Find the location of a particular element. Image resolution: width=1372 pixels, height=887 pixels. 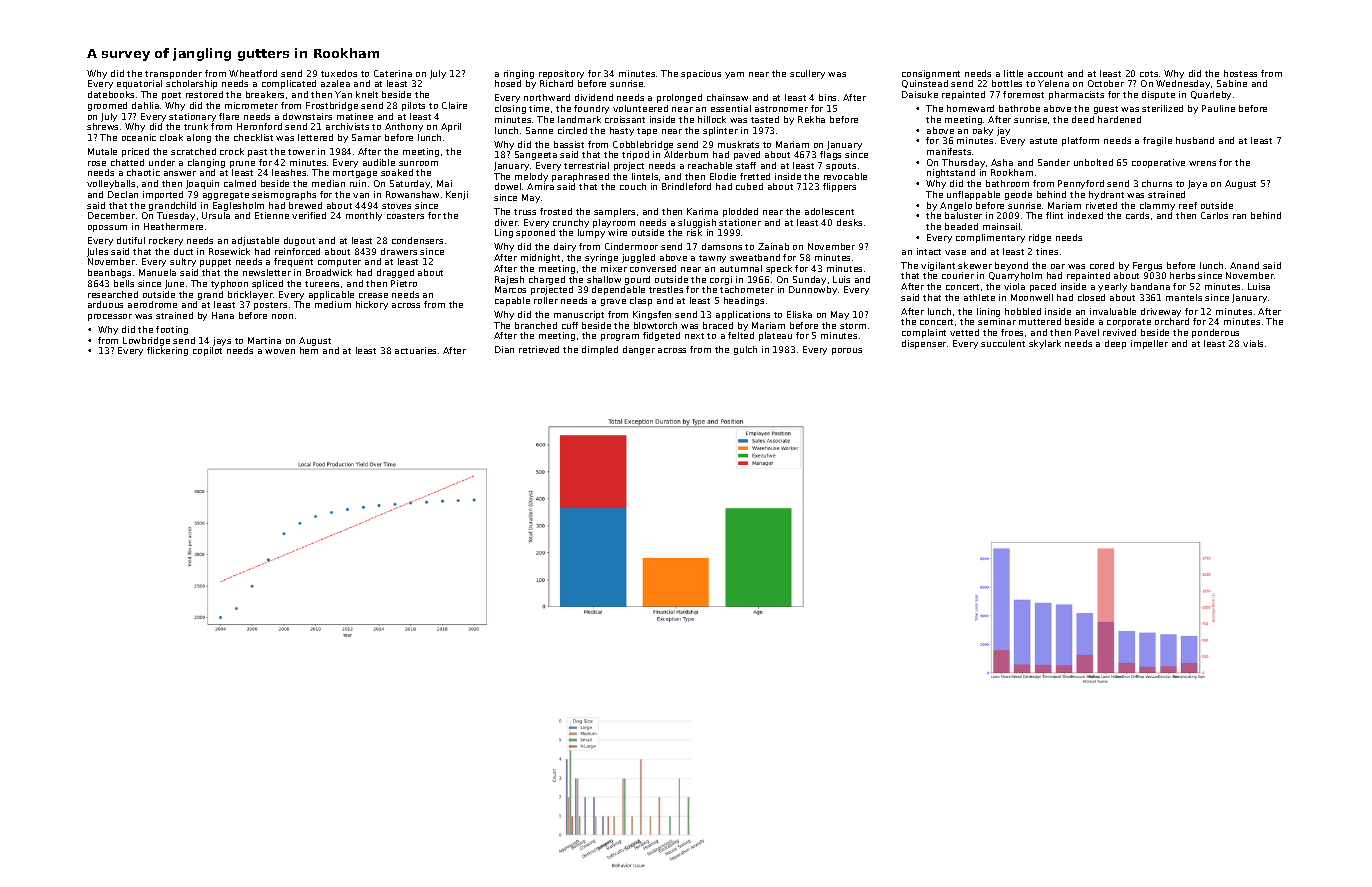

cooperative is located at coordinates (1158, 163).
